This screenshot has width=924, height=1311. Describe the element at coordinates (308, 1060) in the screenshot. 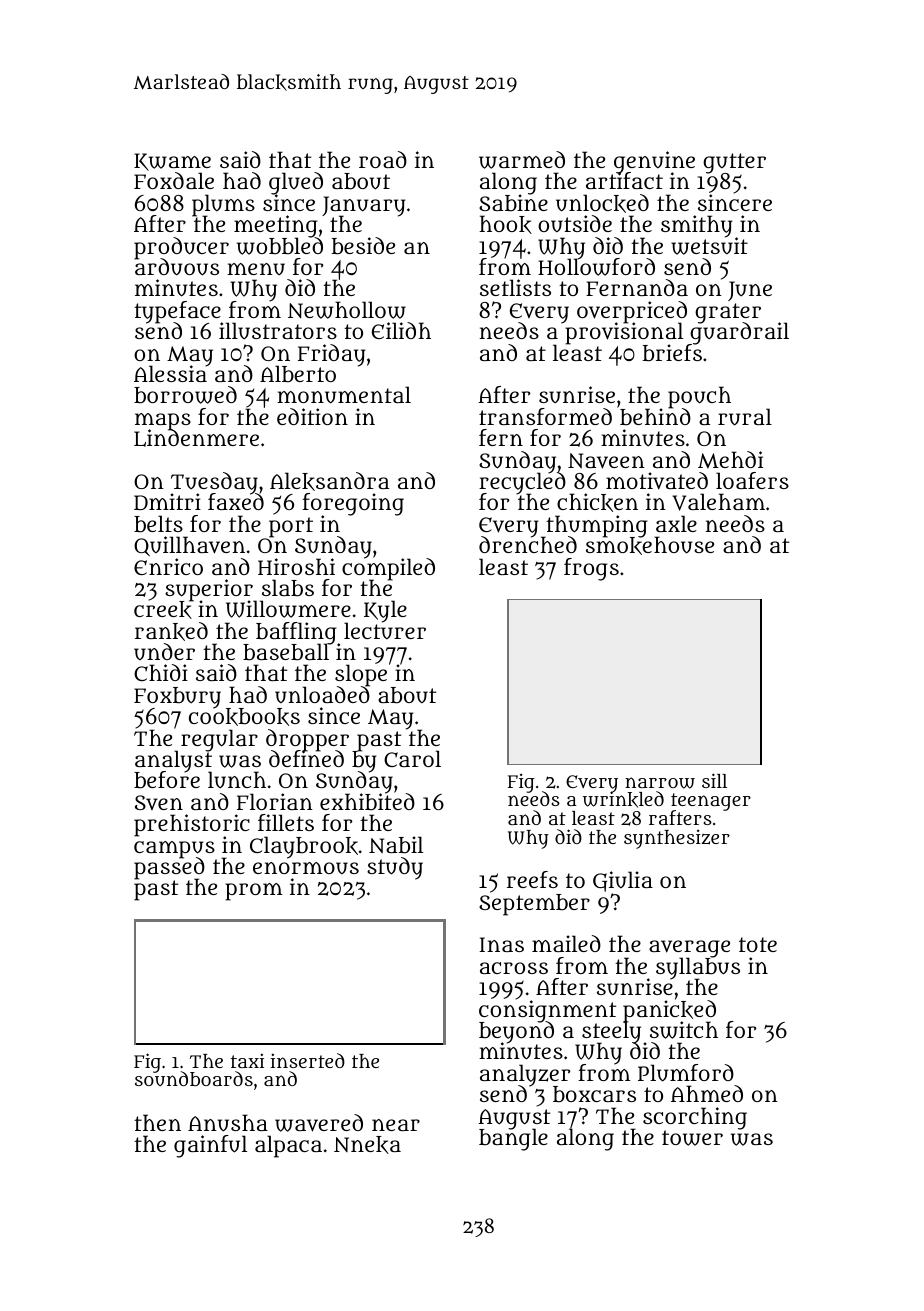

I see `inserted` at that location.
